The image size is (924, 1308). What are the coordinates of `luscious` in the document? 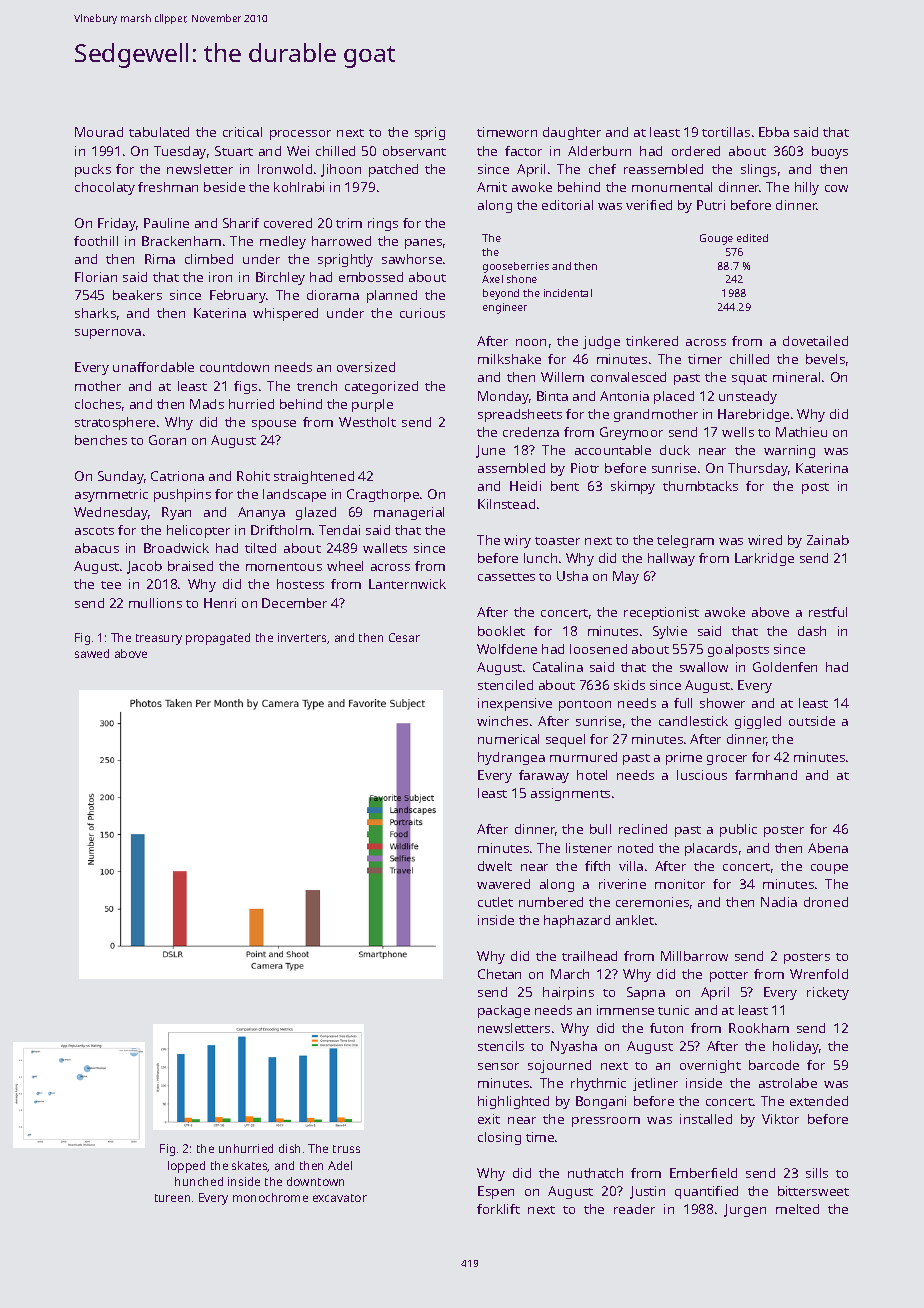 It's located at (702, 775).
